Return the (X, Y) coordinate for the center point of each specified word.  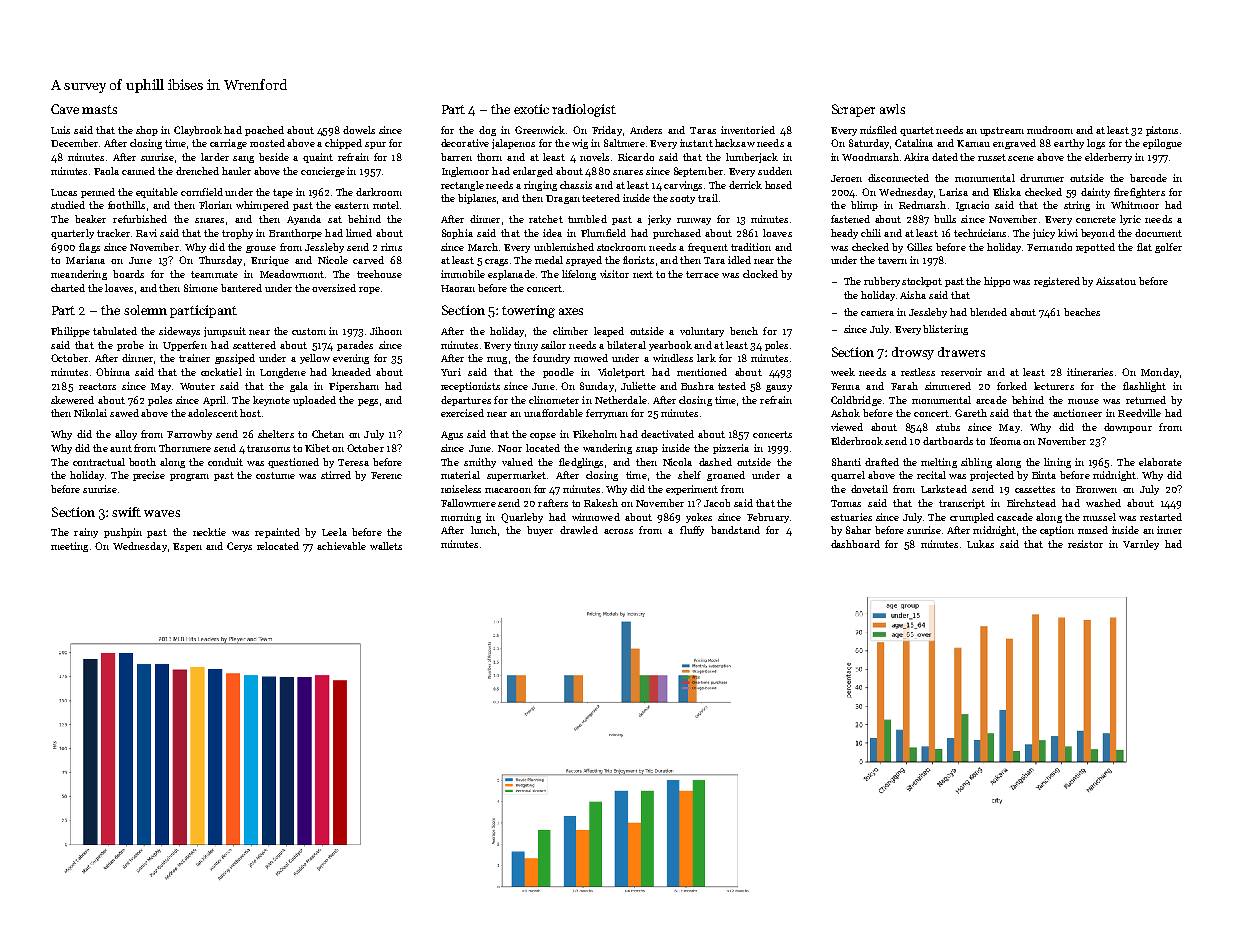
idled (739, 260)
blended (988, 312)
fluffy (692, 531)
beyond (1098, 234)
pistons (1162, 131)
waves (162, 513)
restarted (1161, 517)
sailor (553, 345)
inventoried (748, 130)
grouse (261, 249)
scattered (254, 345)
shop (147, 131)
